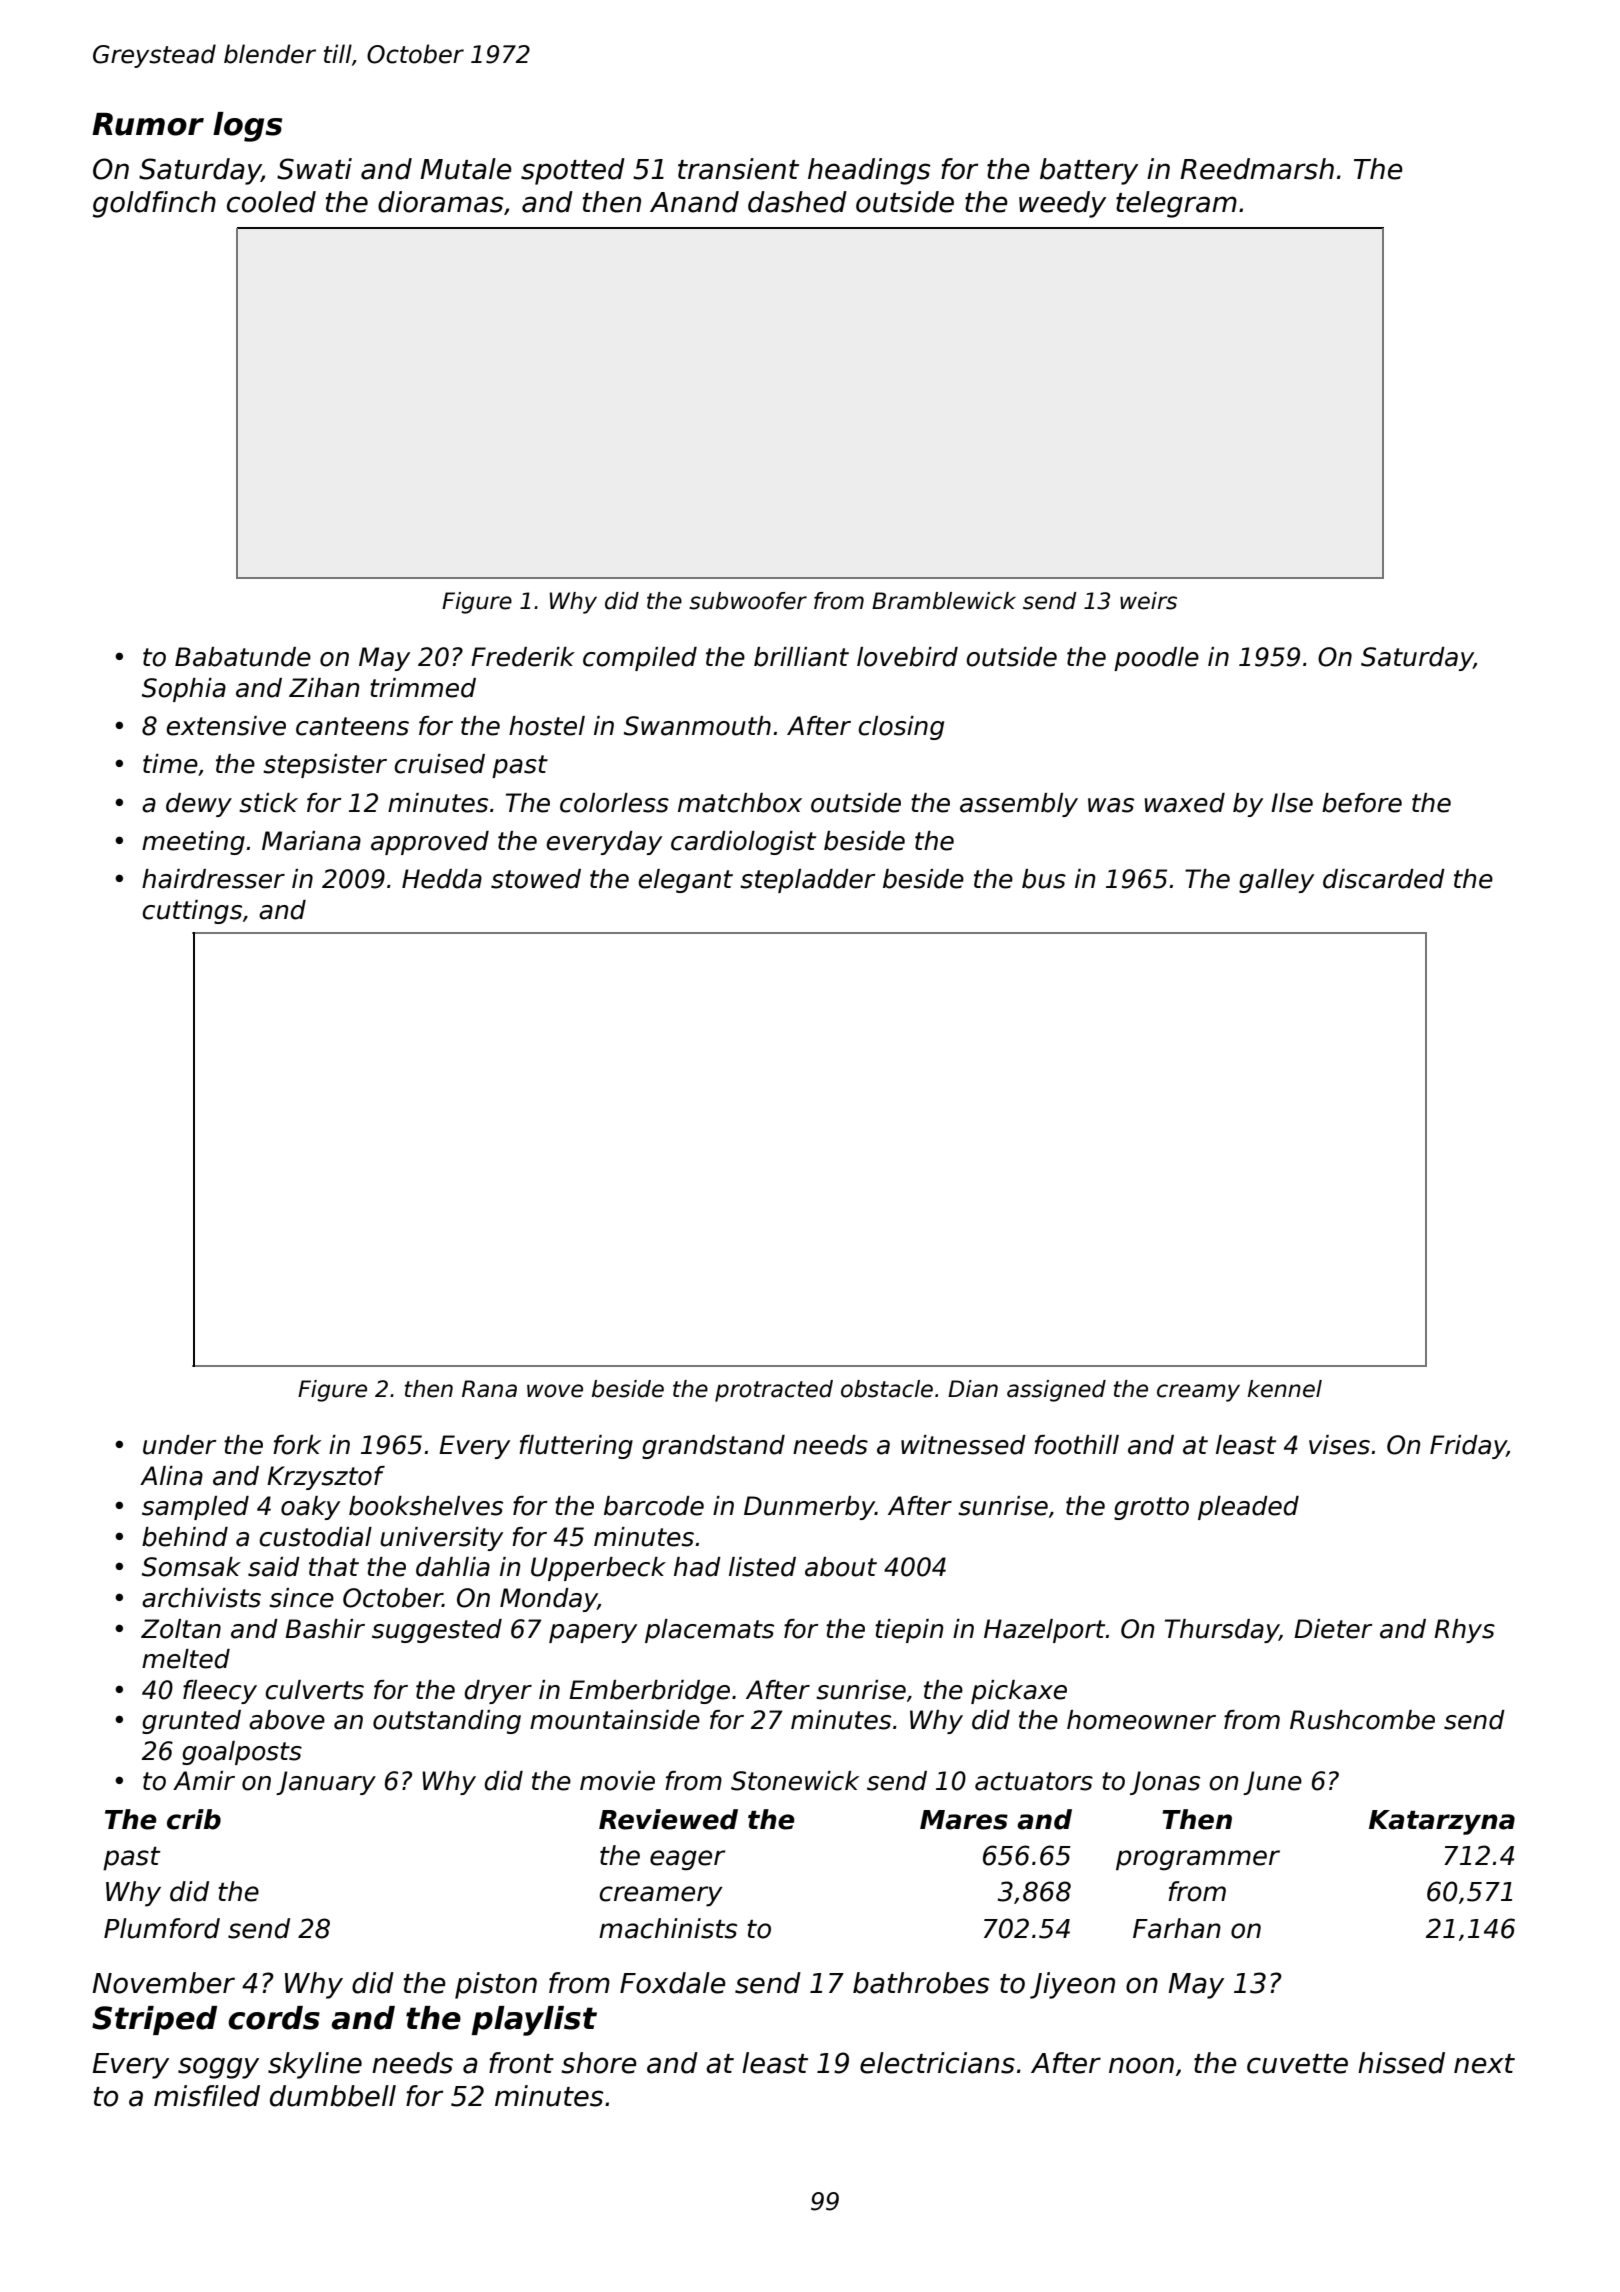  Describe the element at coordinates (1148, 601) in the image. I see `weirs` at that location.
